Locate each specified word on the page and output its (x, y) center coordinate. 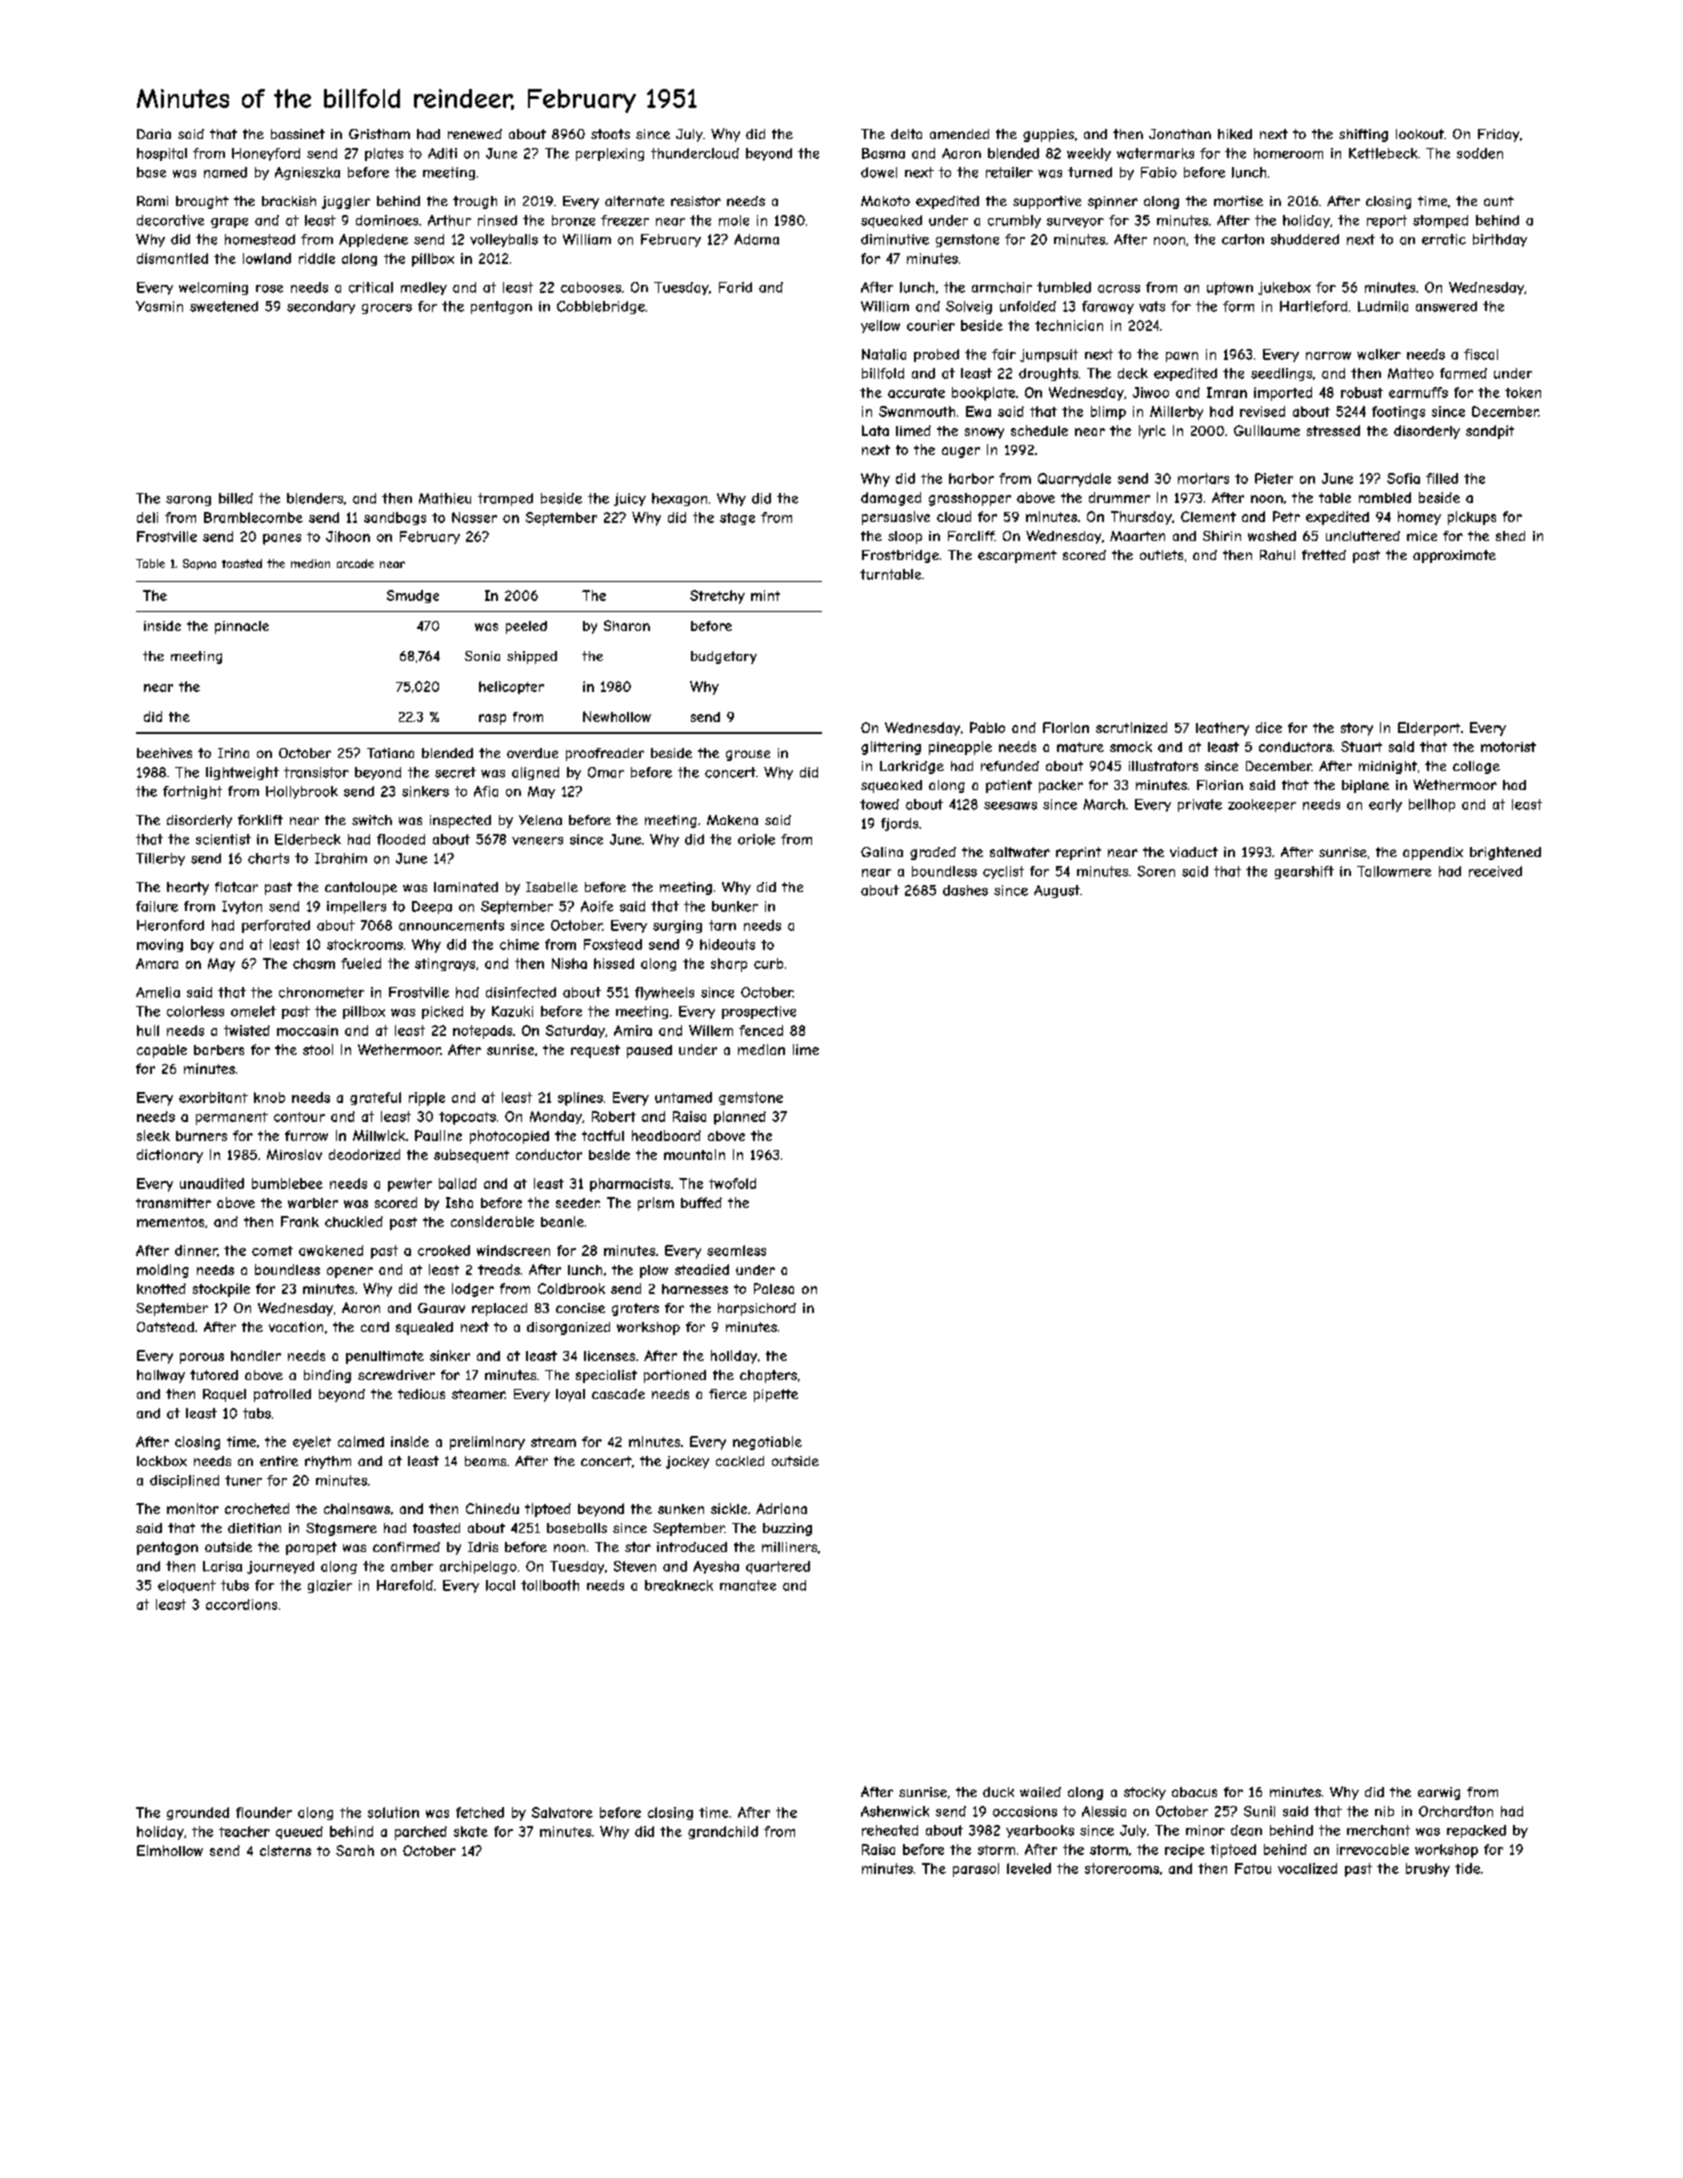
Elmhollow (170, 1850)
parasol (976, 1870)
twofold (732, 1183)
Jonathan (1180, 134)
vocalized (1307, 1868)
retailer (1009, 172)
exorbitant (213, 1097)
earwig (1439, 1793)
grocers (387, 309)
